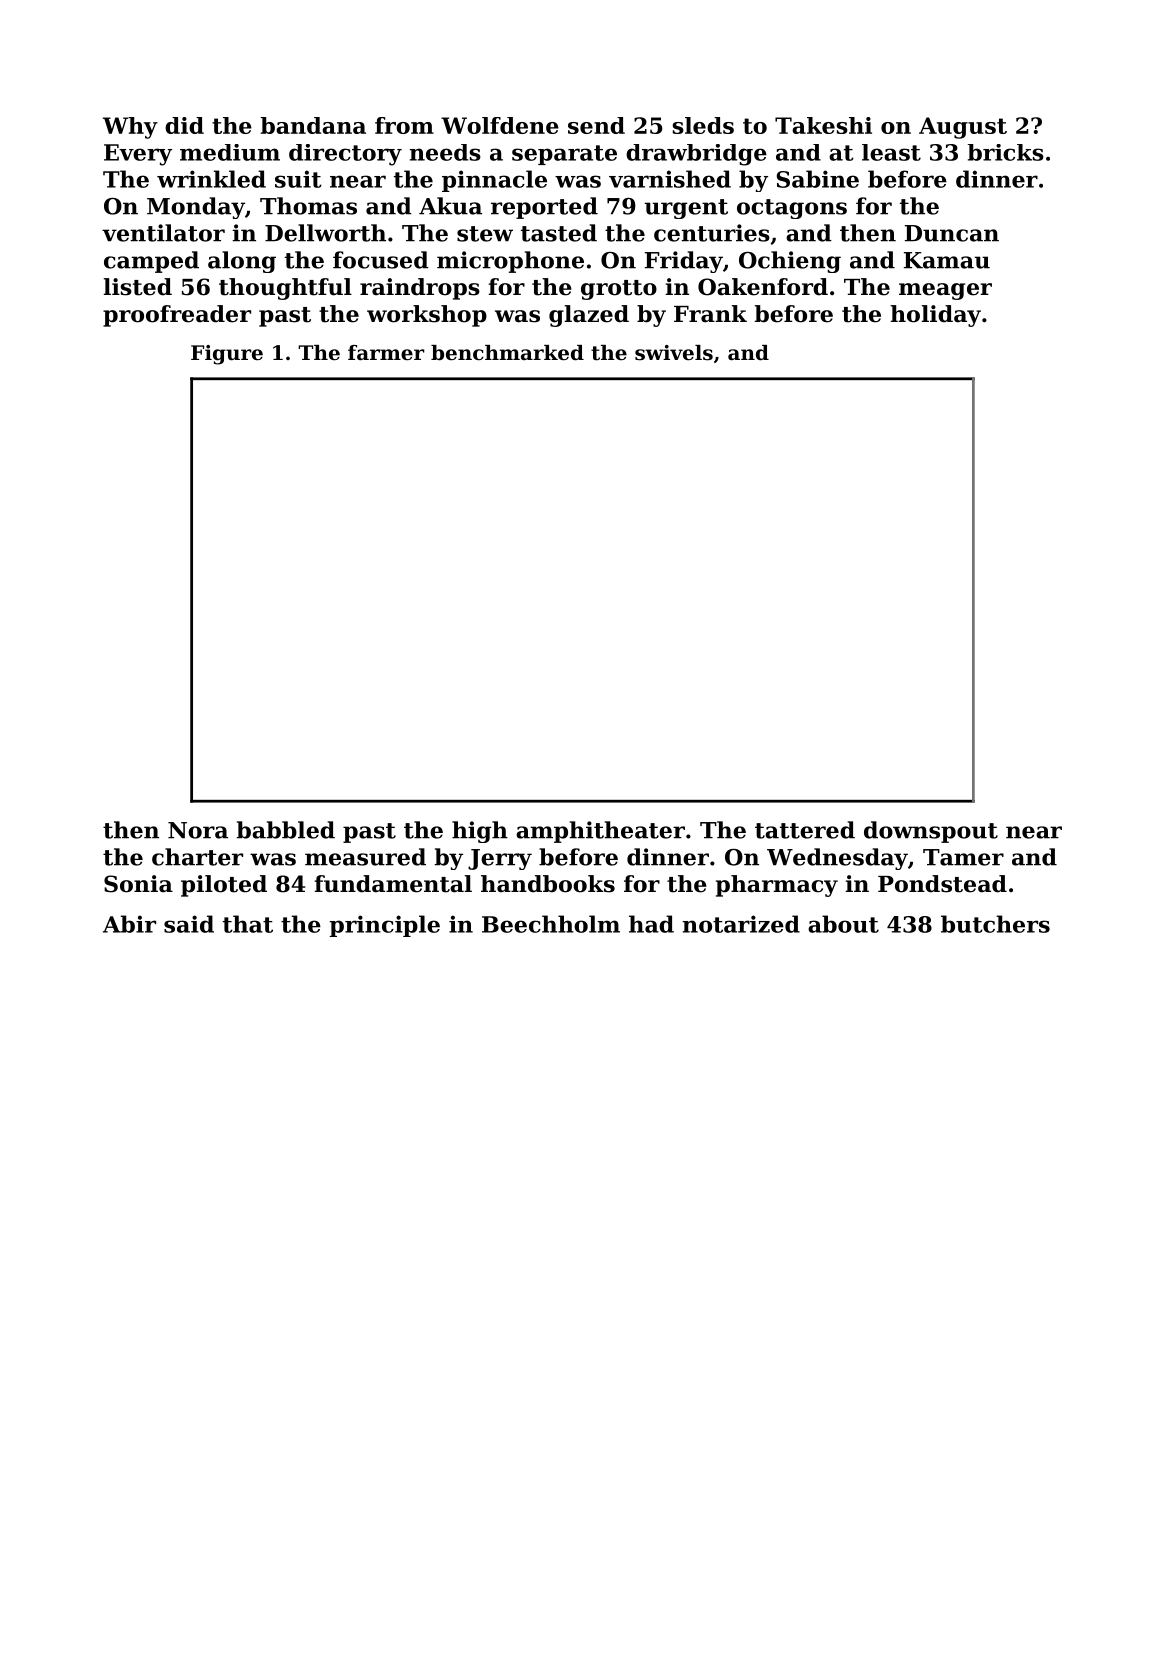  What do you see at coordinates (184, 125) in the page?
I see `did` at bounding box center [184, 125].
